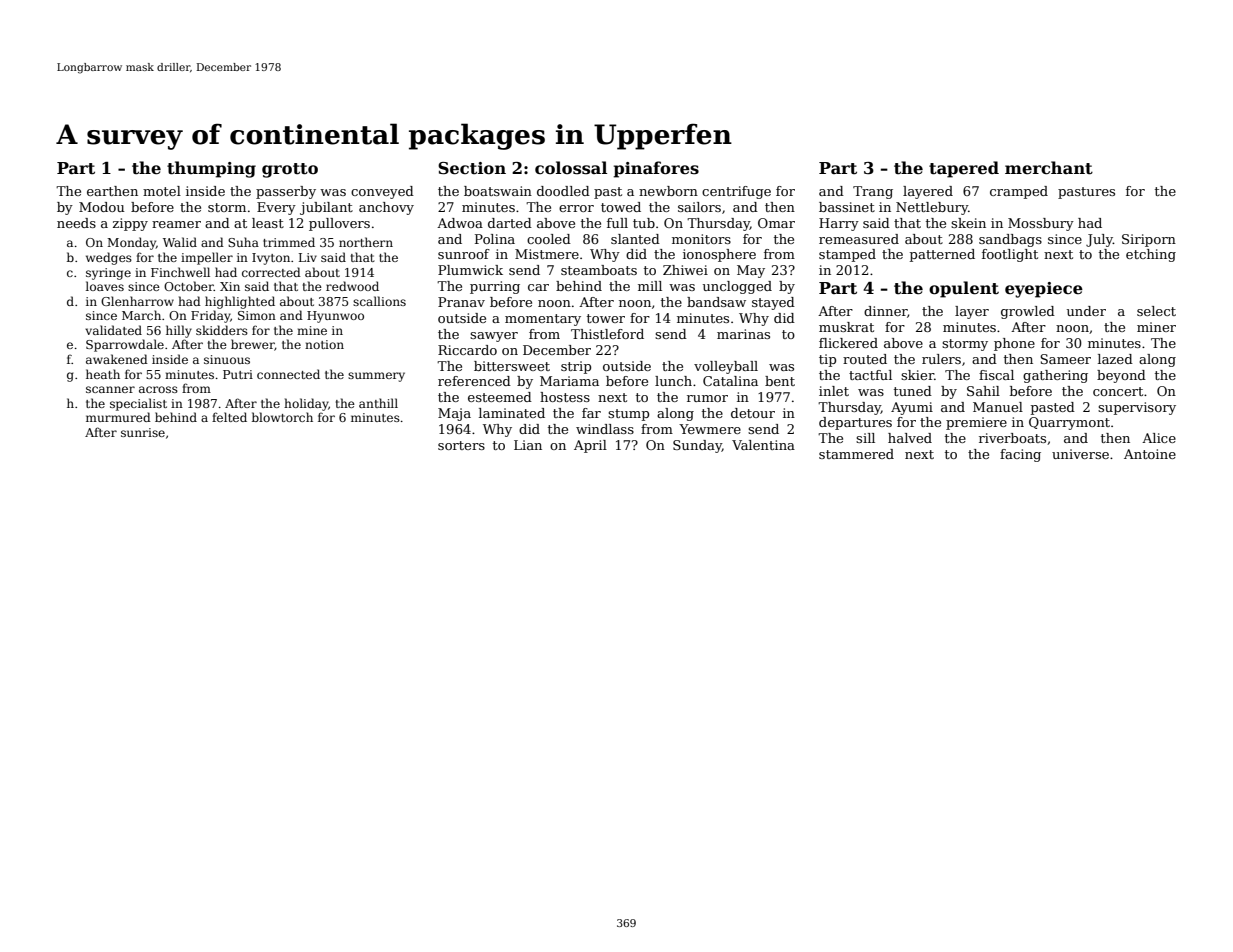  What do you see at coordinates (211, 169) in the screenshot?
I see `thumping` at bounding box center [211, 169].
